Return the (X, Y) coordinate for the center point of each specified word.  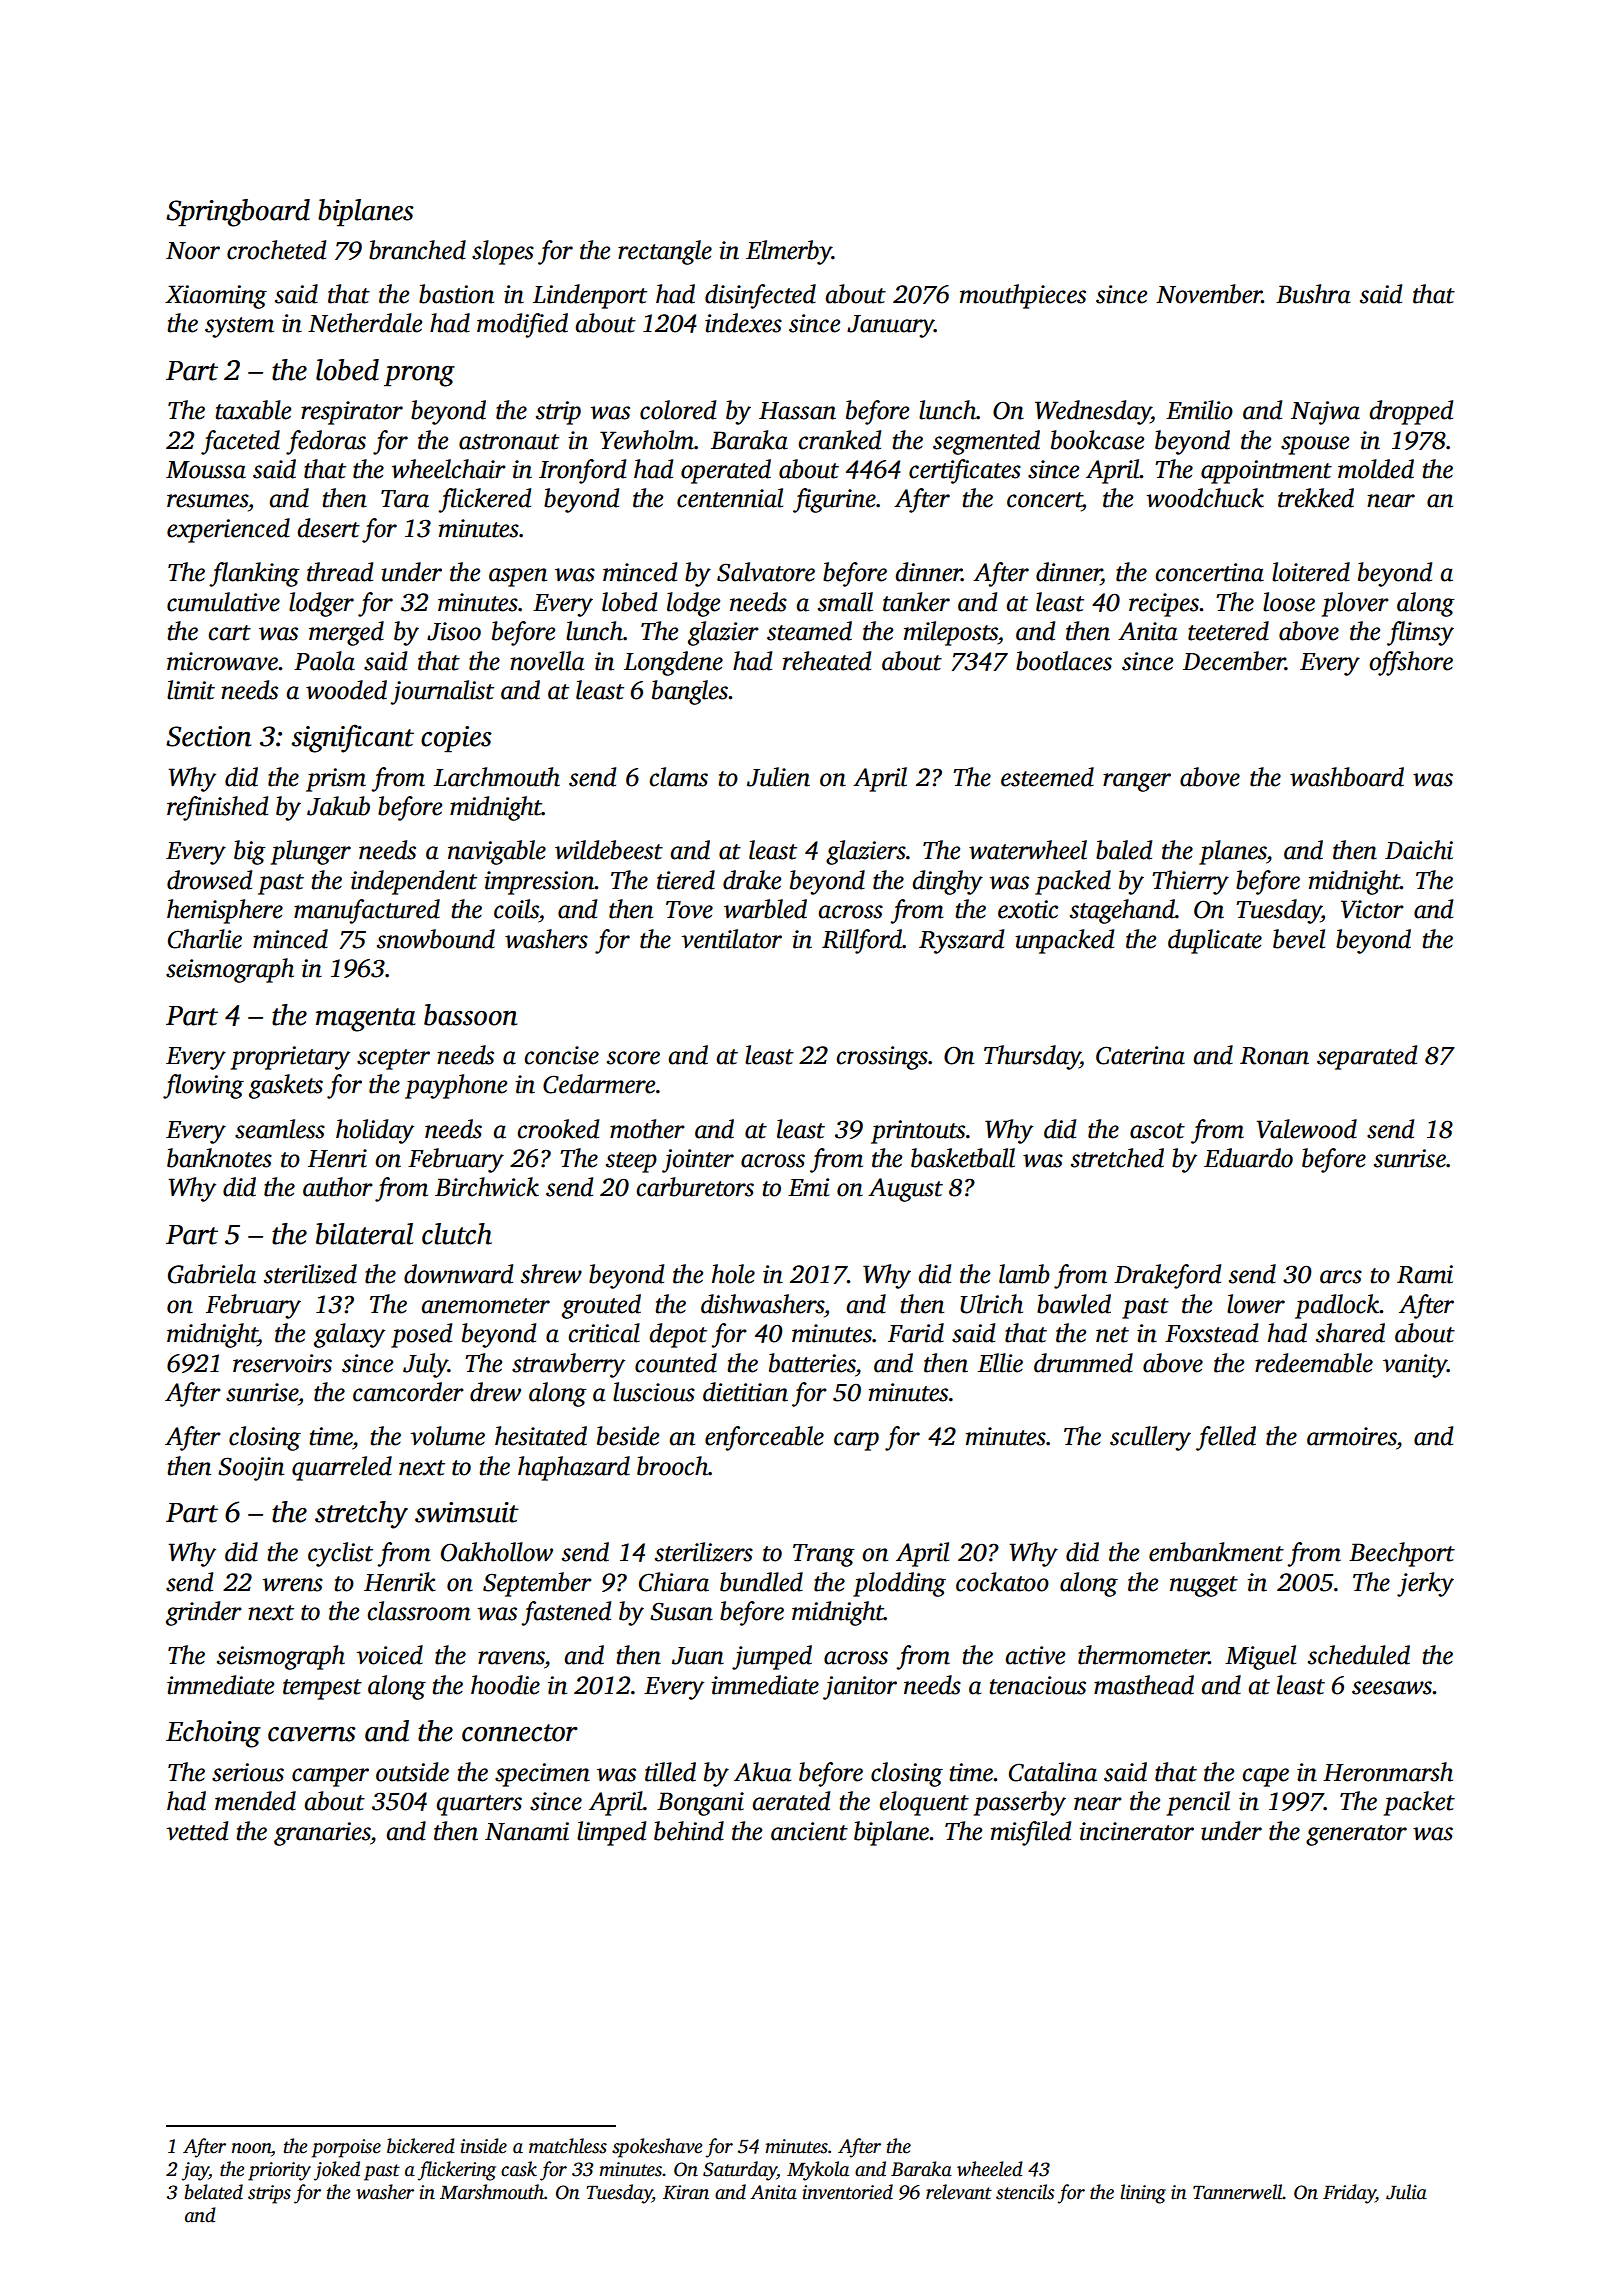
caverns (312, 1734)
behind (689, 1831)
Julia (1406, 2192)
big (250, 852)
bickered (421, 2146)
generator (1356, 1835)
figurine (834, 500)
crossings (882, 1058)
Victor (1372, 909)
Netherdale (365, 323)
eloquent (924, 1803)
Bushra (1313, 294)
